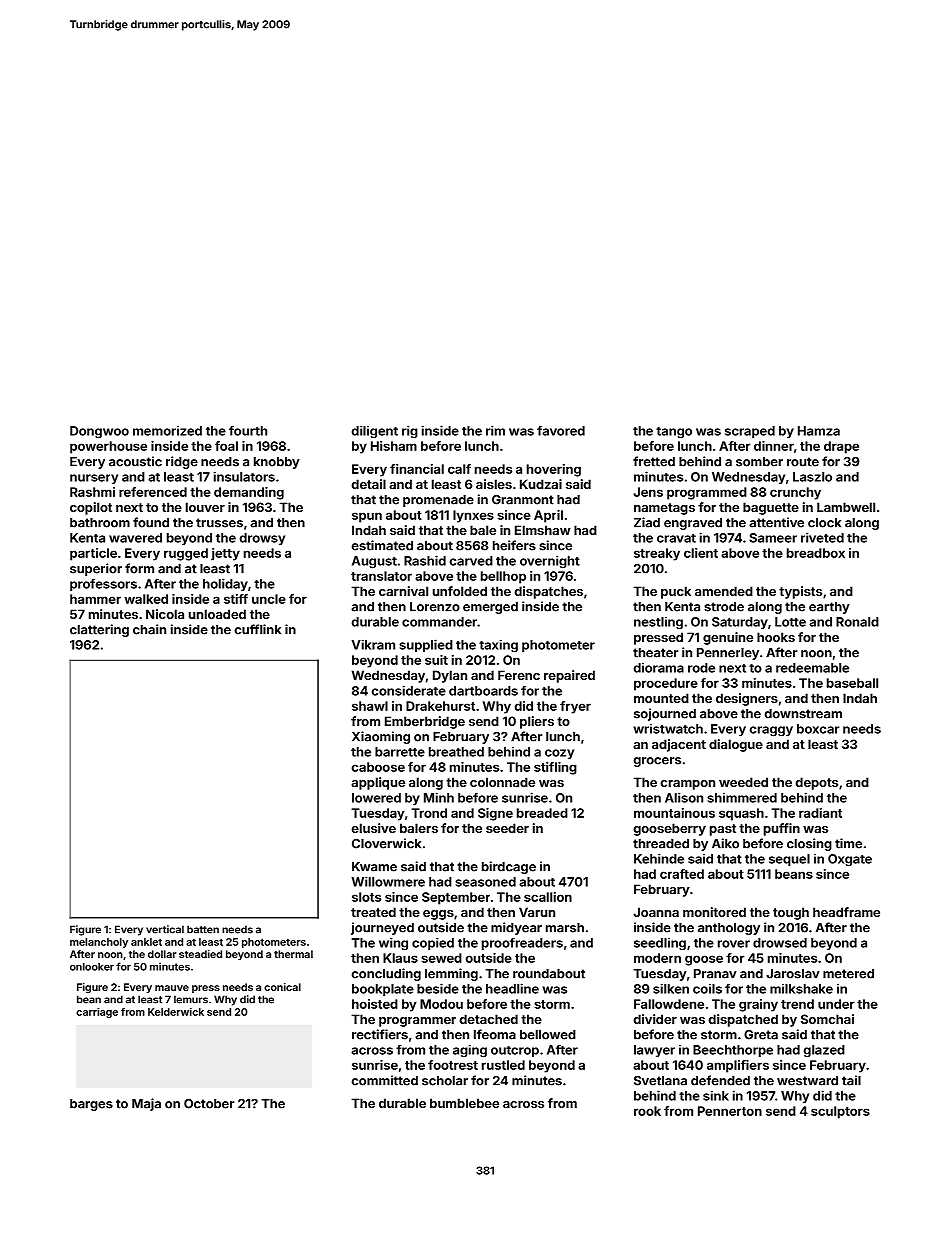 The image size is (952, 1233). What do you see at coordinates (456, 752) in the image?
I see `breathed` at bounding box center [456, 752].
